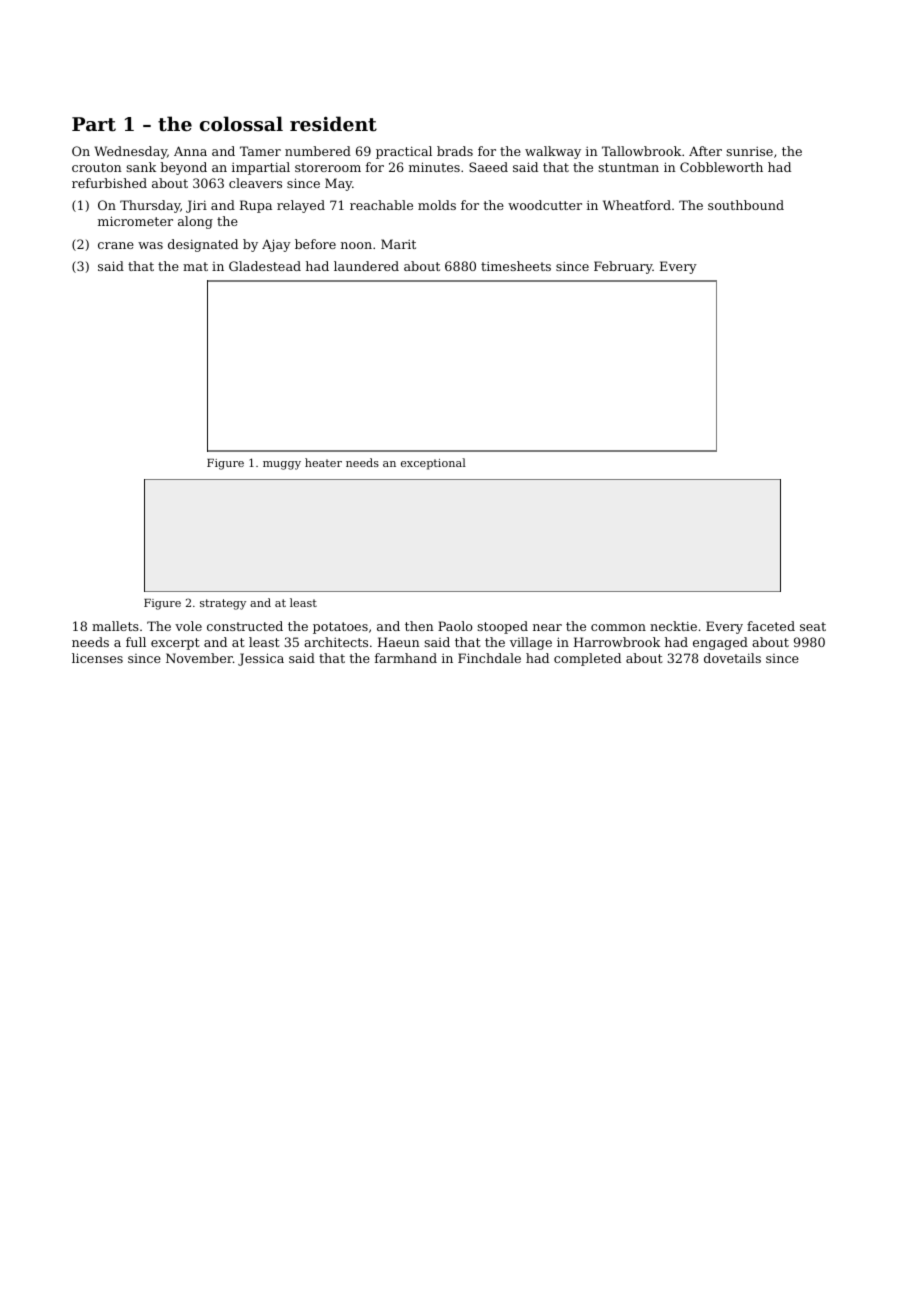  Describe the element at coordinates (771, 626) in the page. I see `faceted` at that location.
